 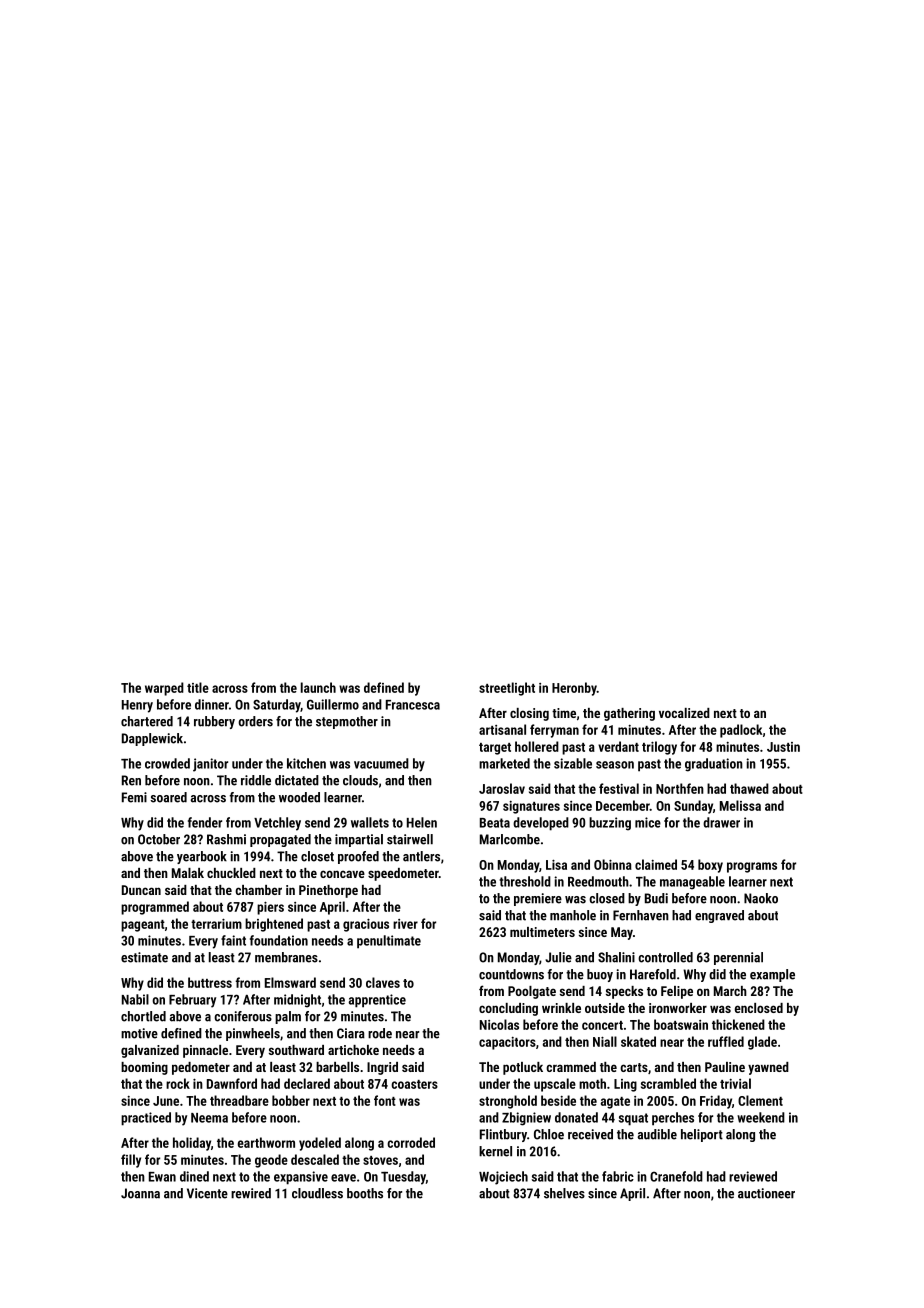 I want to click on example, so click(x=772, y=975).
